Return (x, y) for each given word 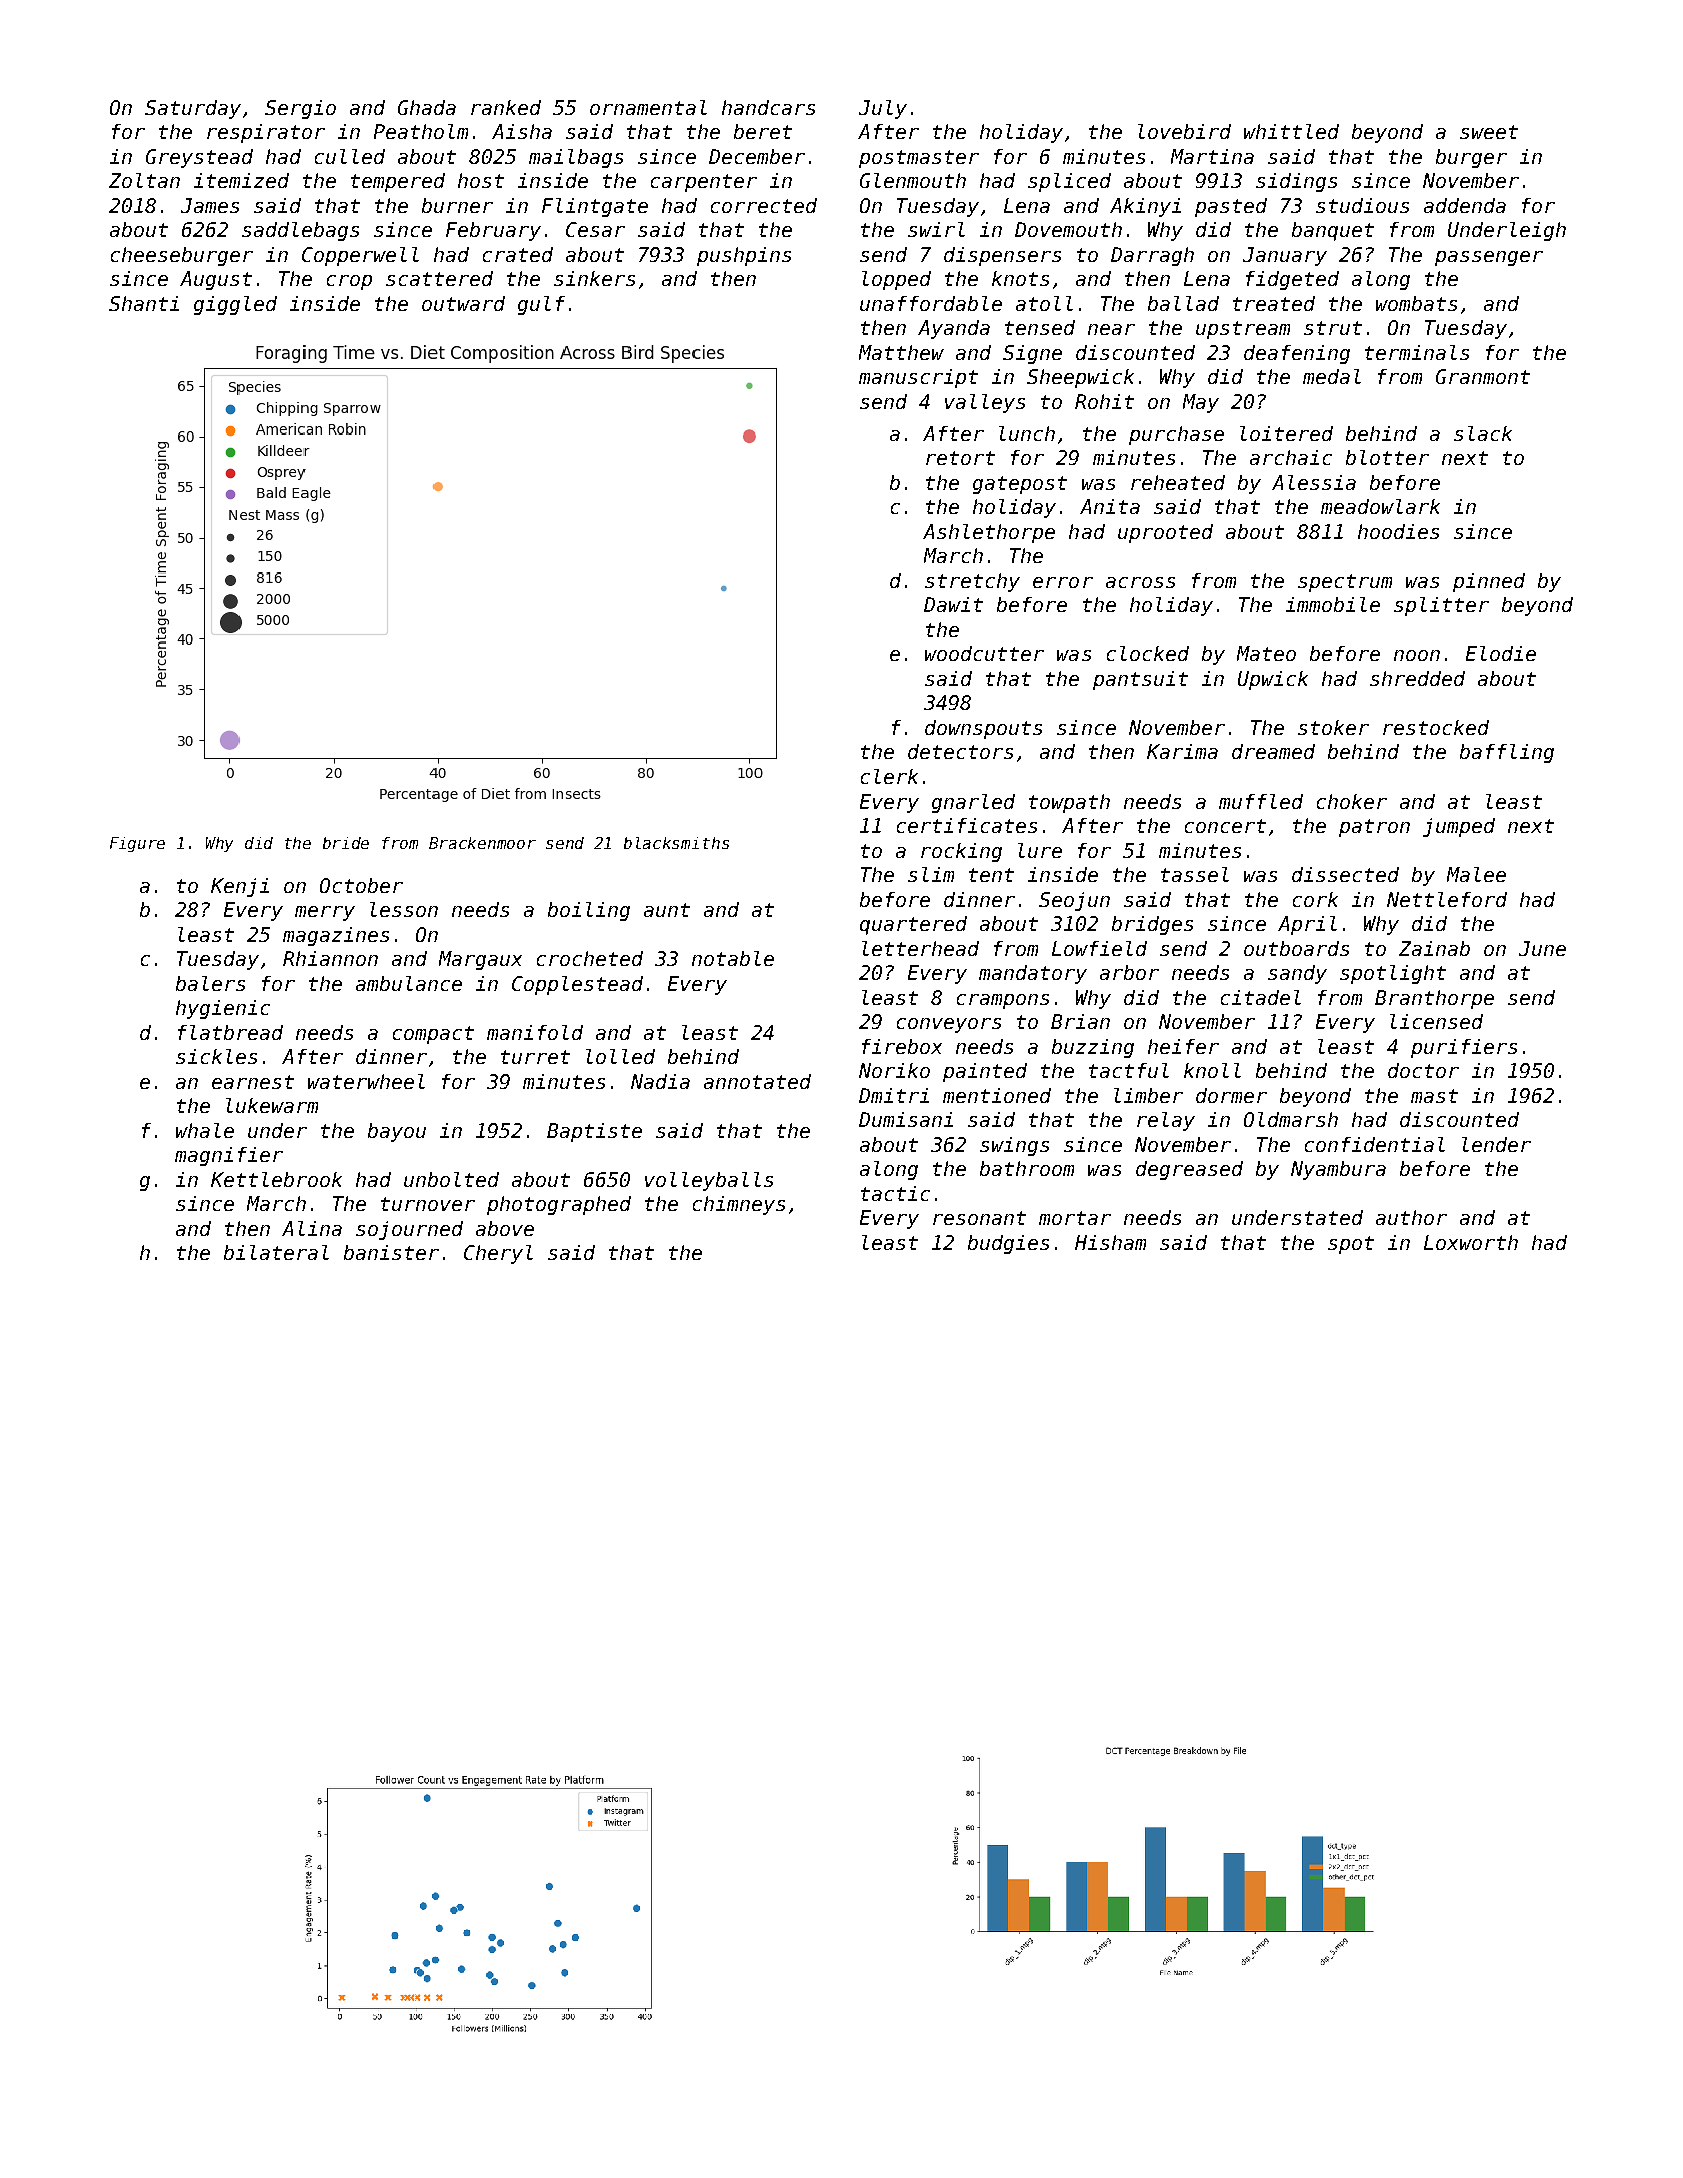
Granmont (1483, 376)
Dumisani (906, 1119)
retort (960, 458)
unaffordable (931, 303)
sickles (216, 1056)
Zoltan (144, 180)
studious (1362, 205)
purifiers (1464, 1048)
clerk (889, 776)
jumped (1459, 827)
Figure (137, 844)
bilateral (276, 1252)
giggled (235, 305)
